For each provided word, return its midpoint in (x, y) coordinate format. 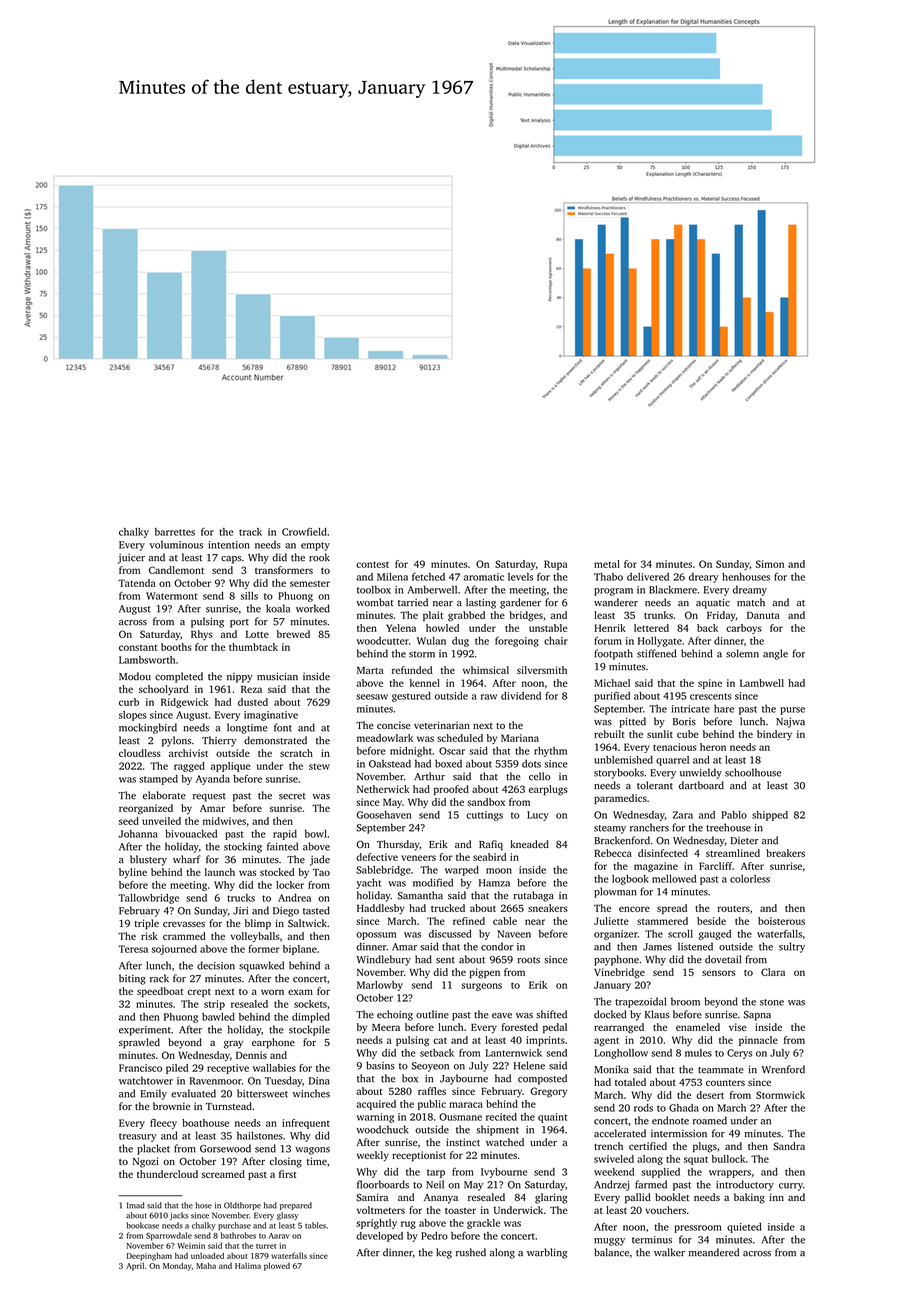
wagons (312, 1151)
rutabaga (533, 896)
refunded (412, 670)
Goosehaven (384, 815)
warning (375, 1118)
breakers (785, 853)
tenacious (675, 747)
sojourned (174, 950)
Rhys (202, 635)
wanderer (616, 602)
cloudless (140, 753)
